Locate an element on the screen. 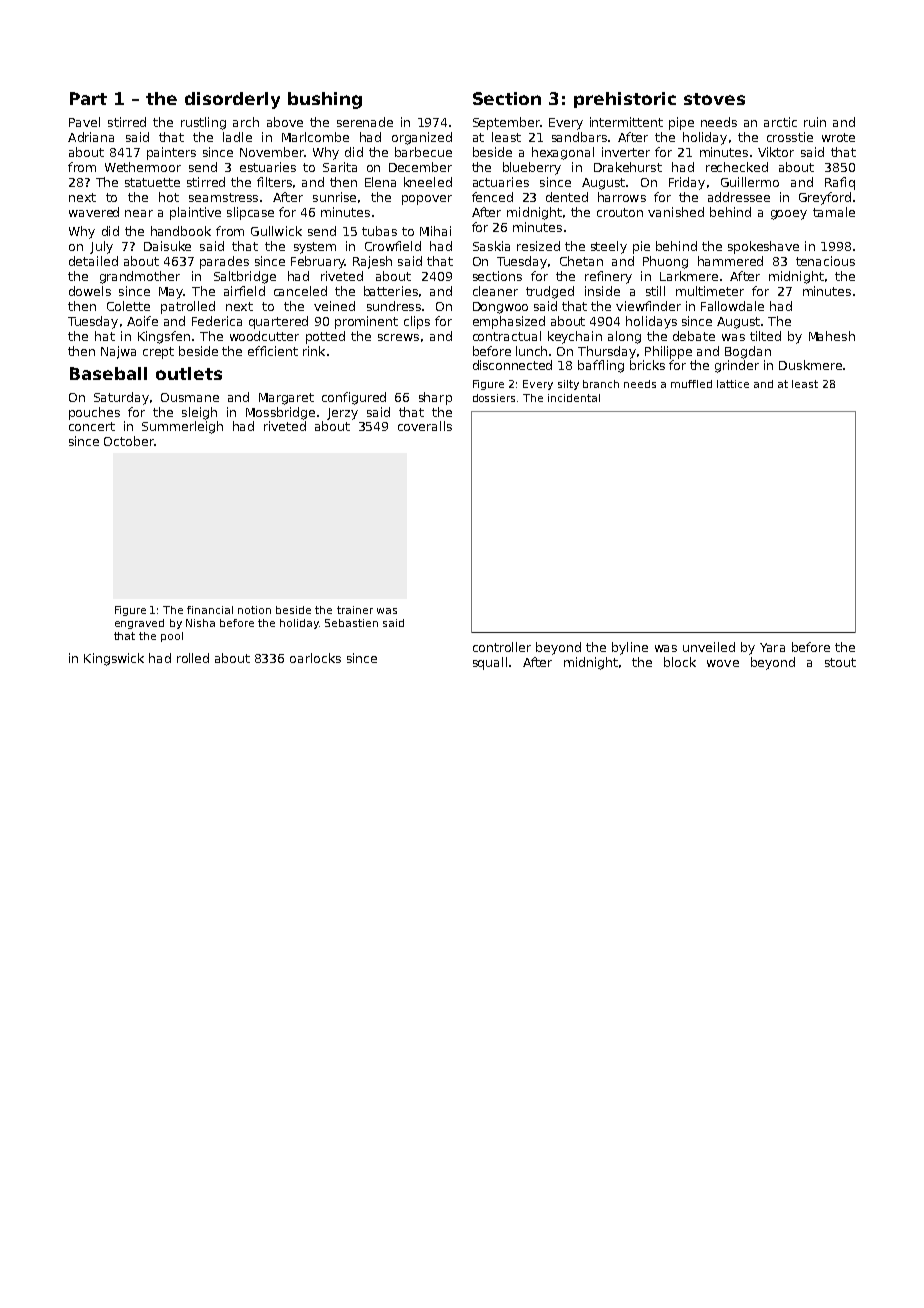  October is located at coordinates (129, 441).
